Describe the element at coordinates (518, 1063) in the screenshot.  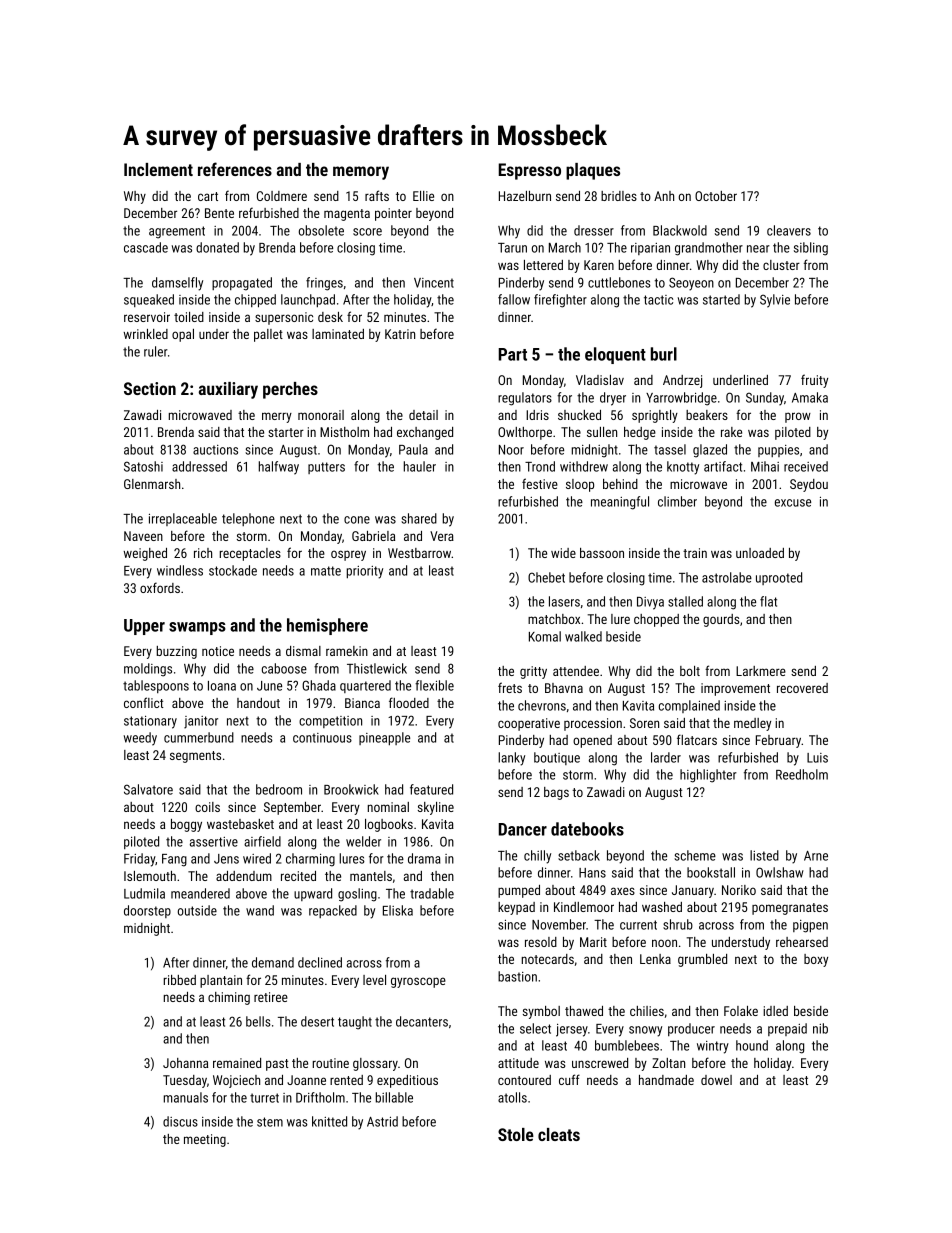
I see `attitude` at that location.
